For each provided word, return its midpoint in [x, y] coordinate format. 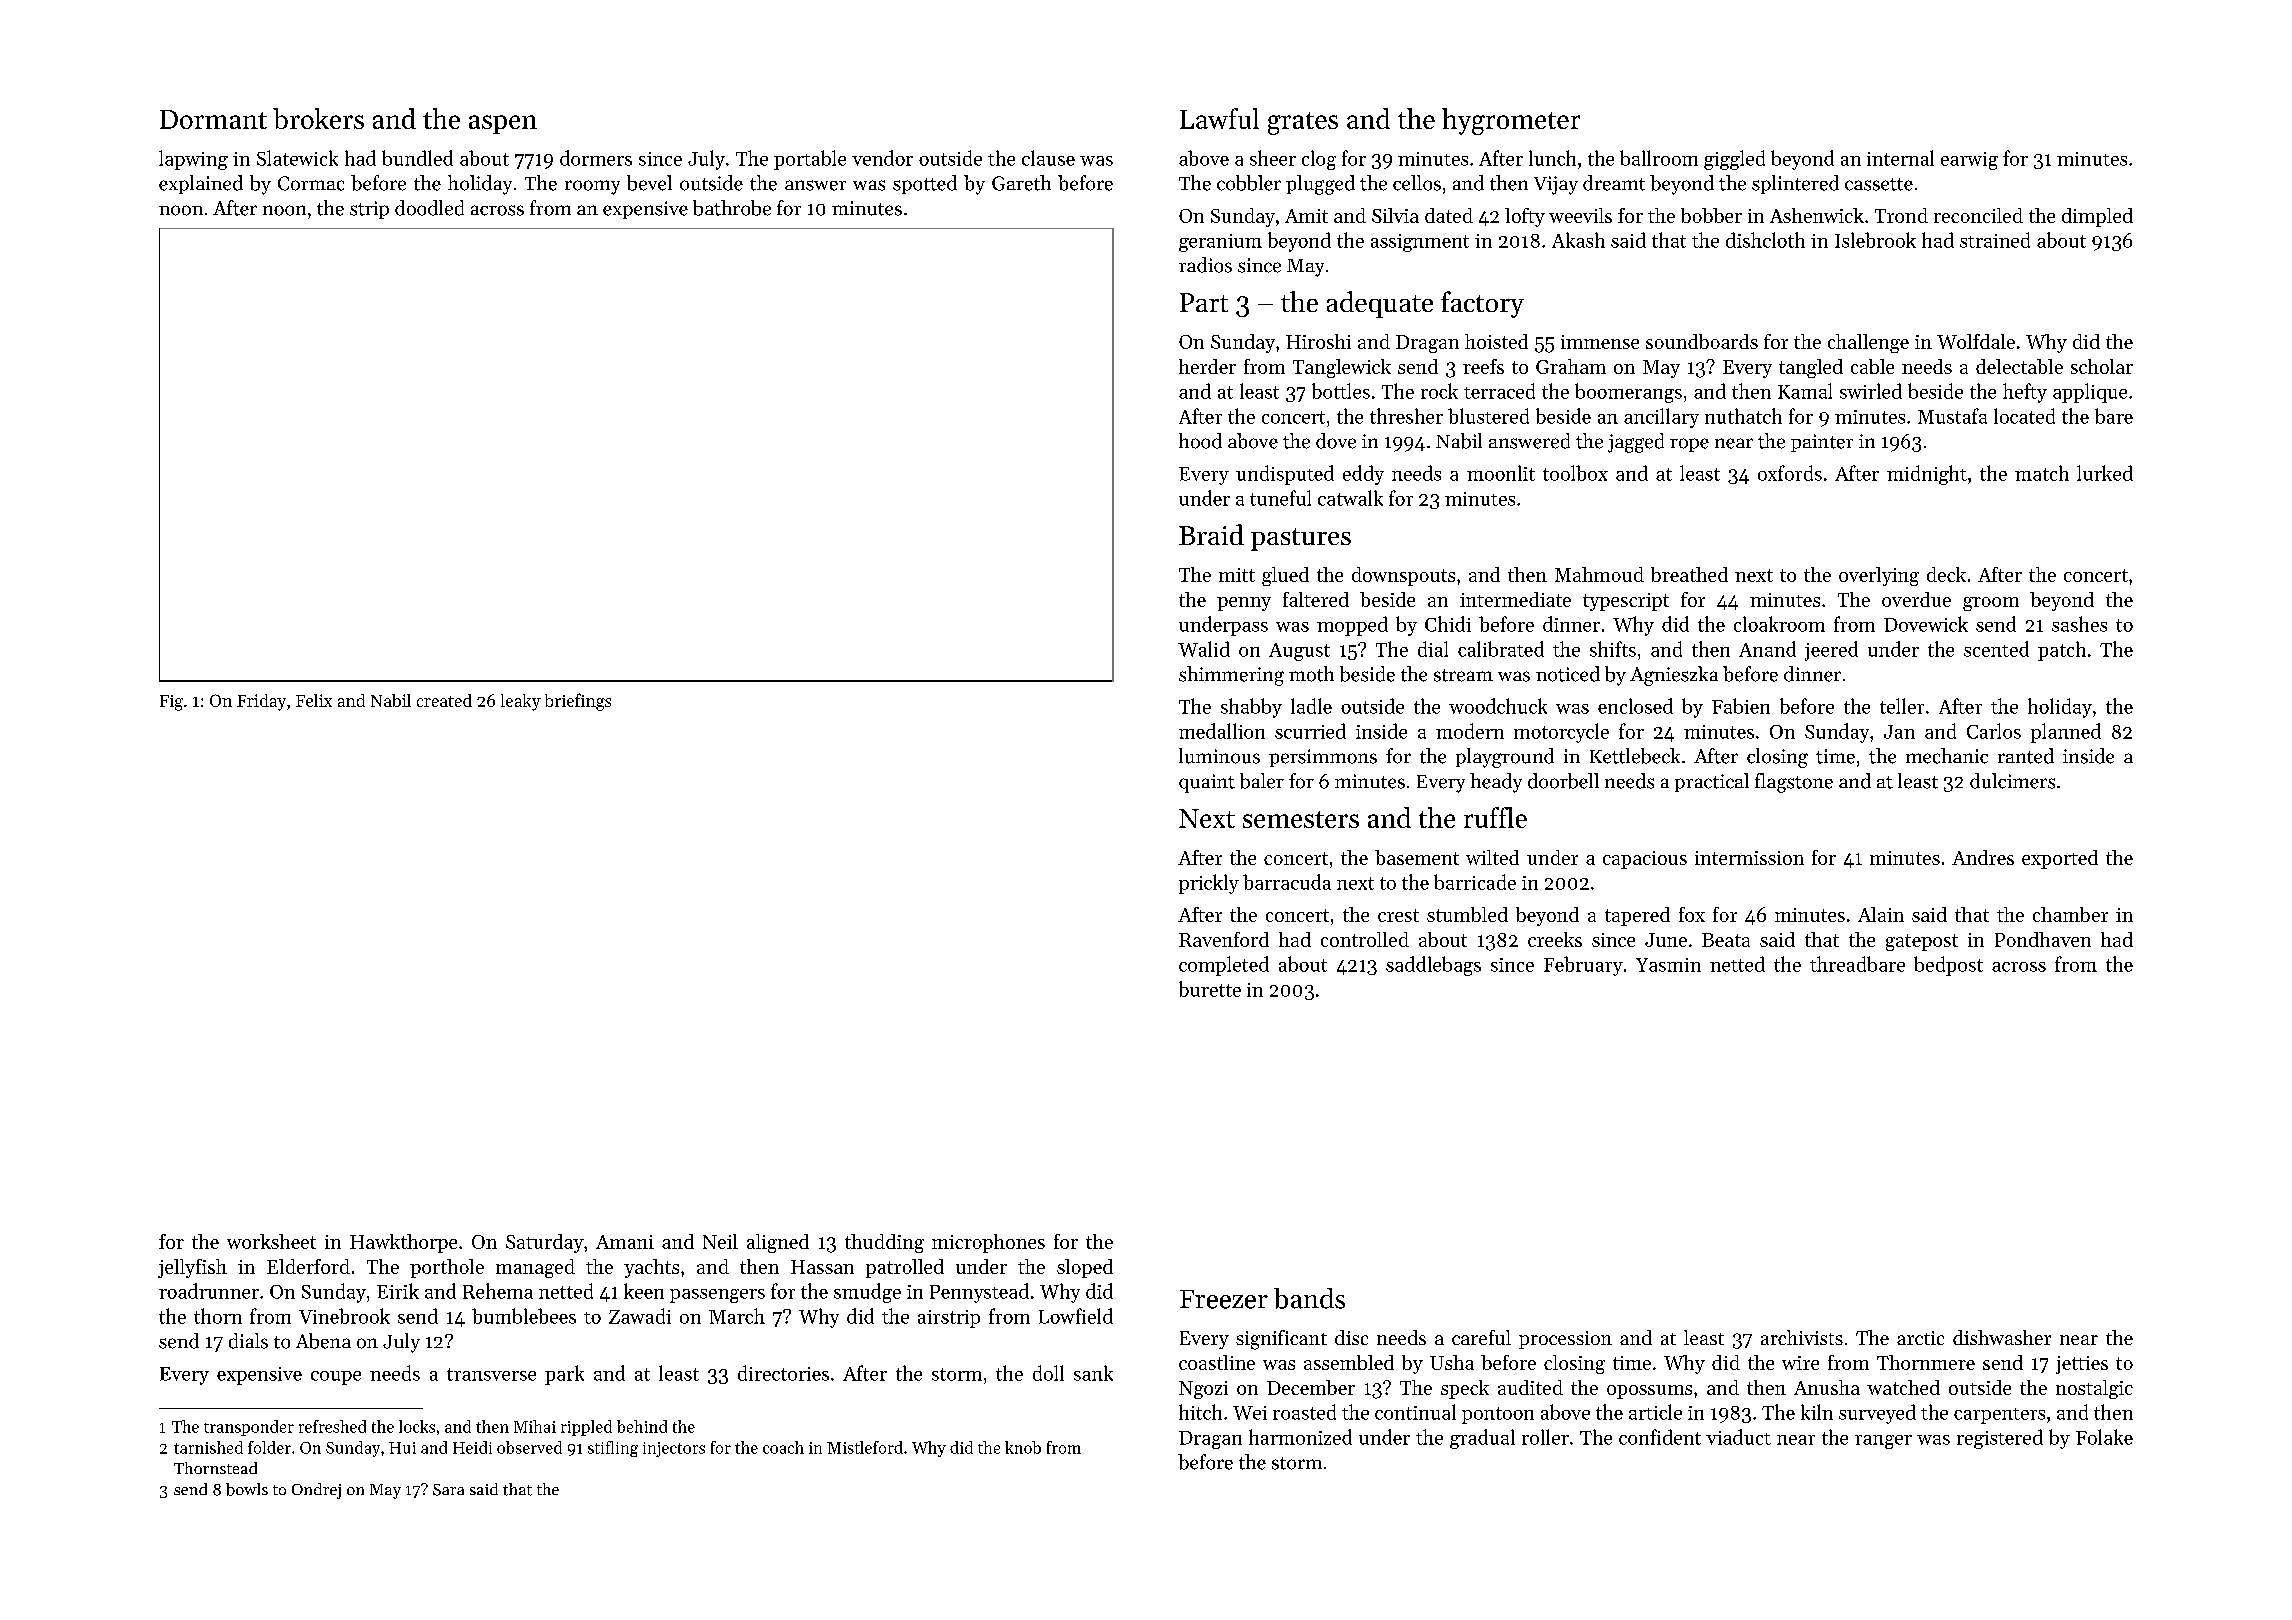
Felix [314, 700]
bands [1309, 1298]
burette [1210, 989]
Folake [2104, 1437]
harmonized [1300, 1437]
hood [1200, 441]
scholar [2102, 366]
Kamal [1805, 391]
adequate [1380, 304]
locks [417, 1426]
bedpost [1948, 966]
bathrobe [732, 208]
